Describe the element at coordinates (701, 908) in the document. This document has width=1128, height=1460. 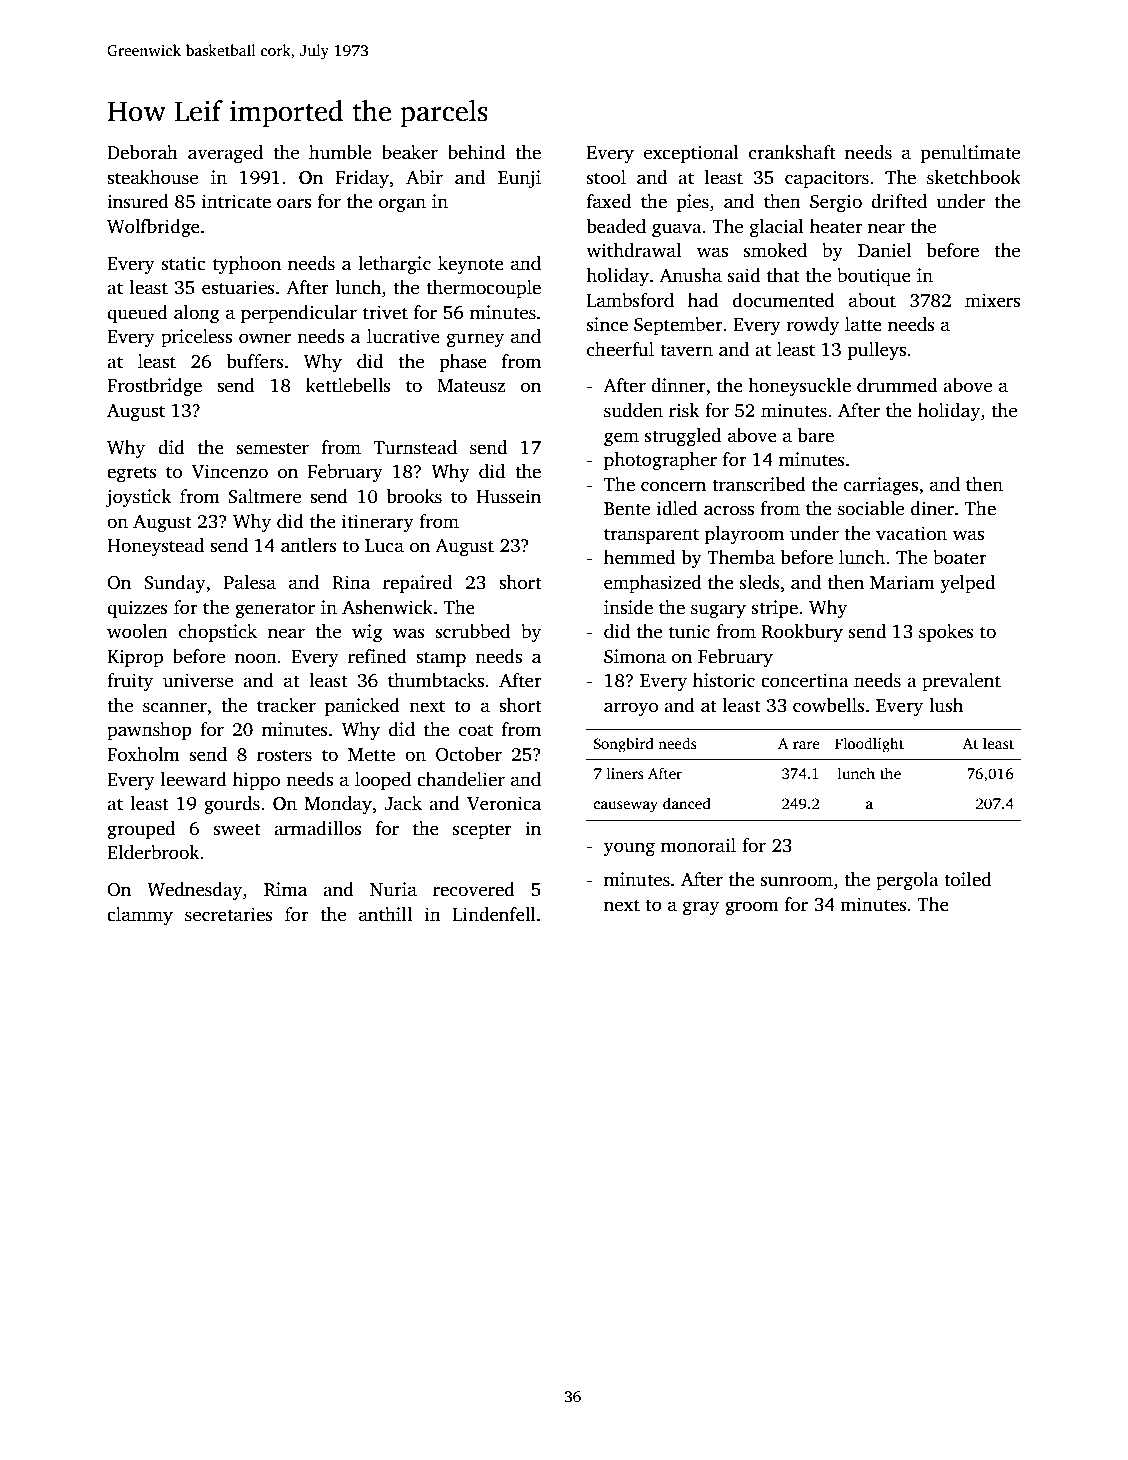
I see `gray` at that location.
